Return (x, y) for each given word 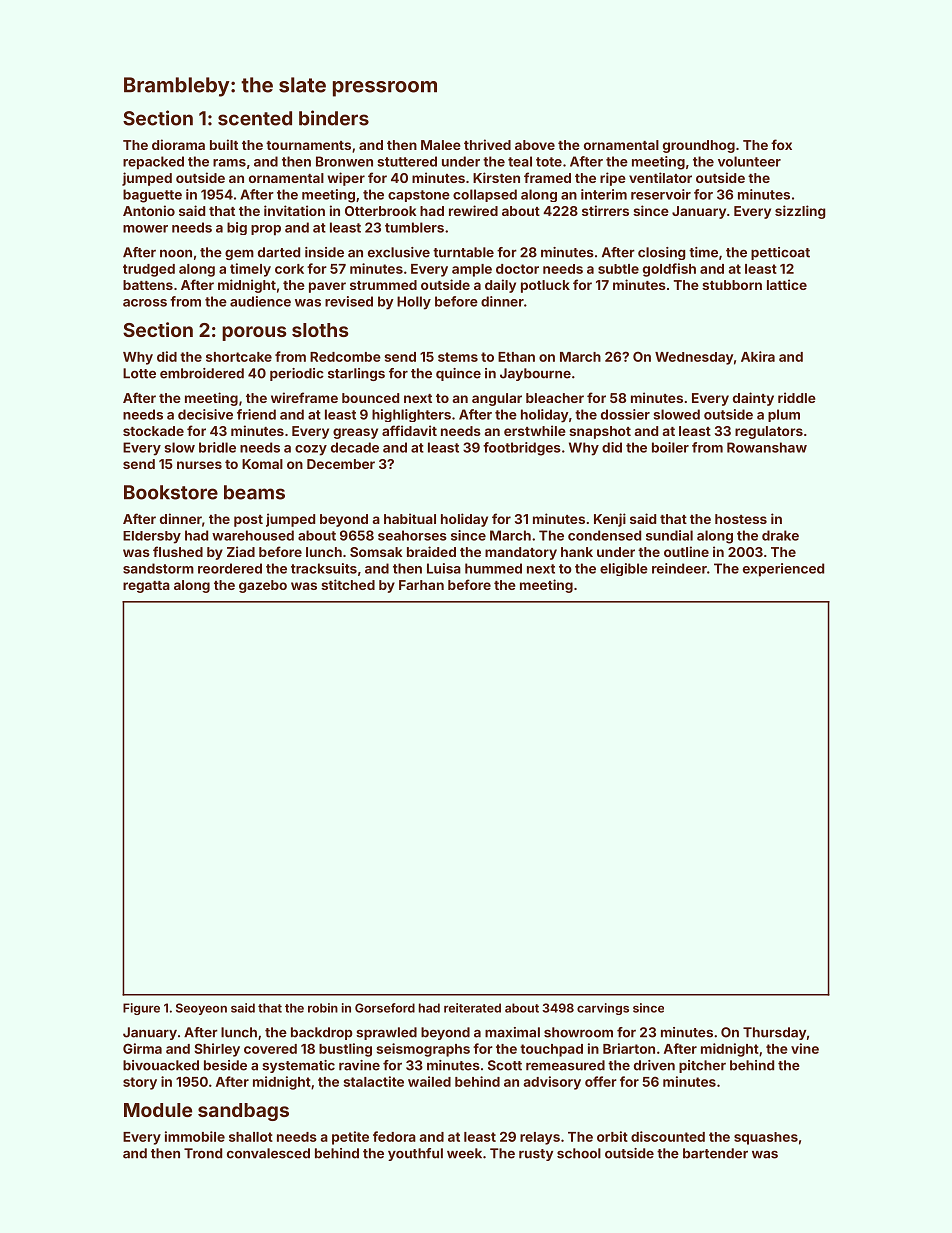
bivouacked (161, 1065)
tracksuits (324, 568)
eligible (624, 569)
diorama (178, 144)
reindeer (679, 568)
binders (334, 118)
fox (781, 144)
